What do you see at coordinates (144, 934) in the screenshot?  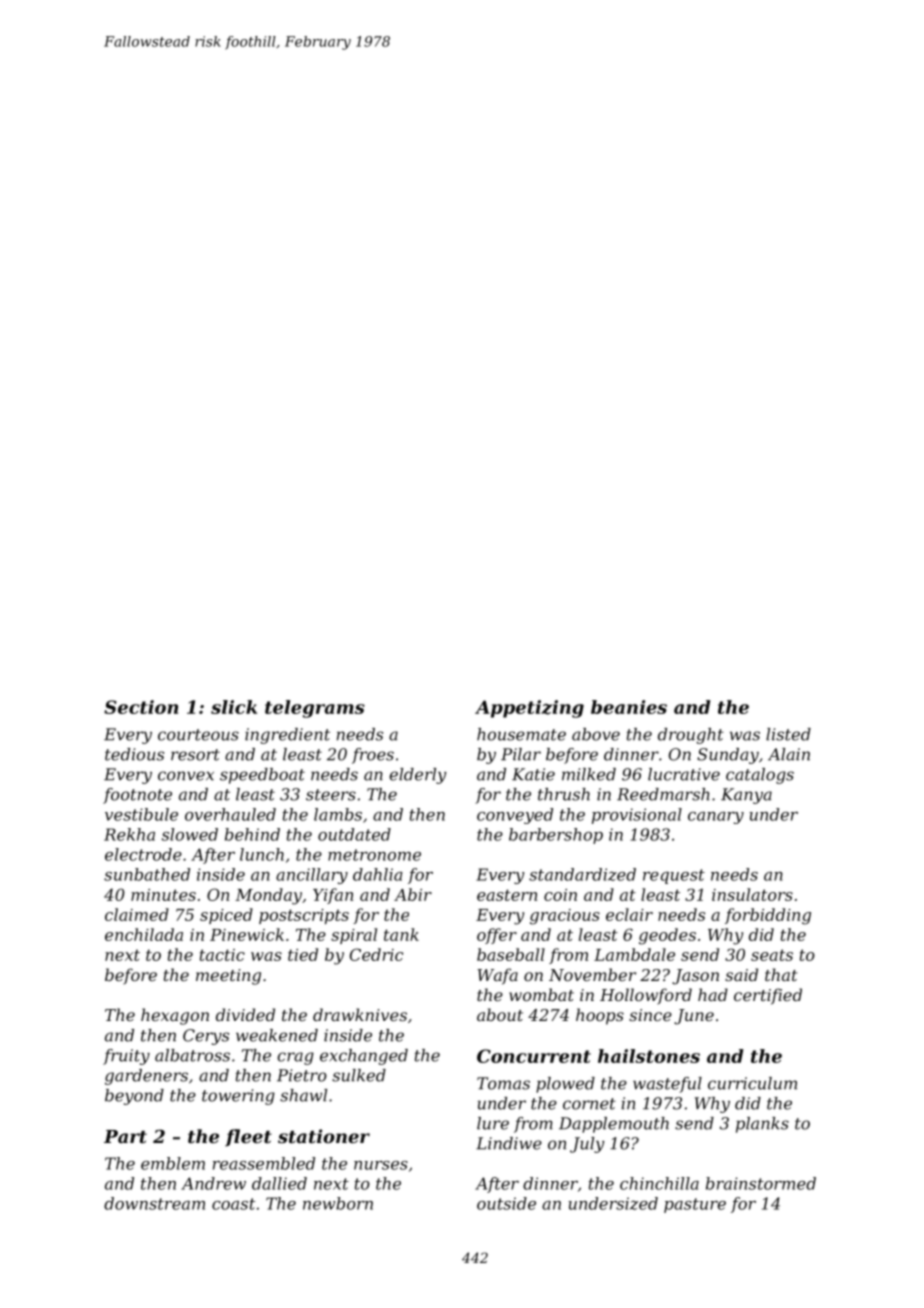 I see `enchilada` at bounding box center [144, 934].
